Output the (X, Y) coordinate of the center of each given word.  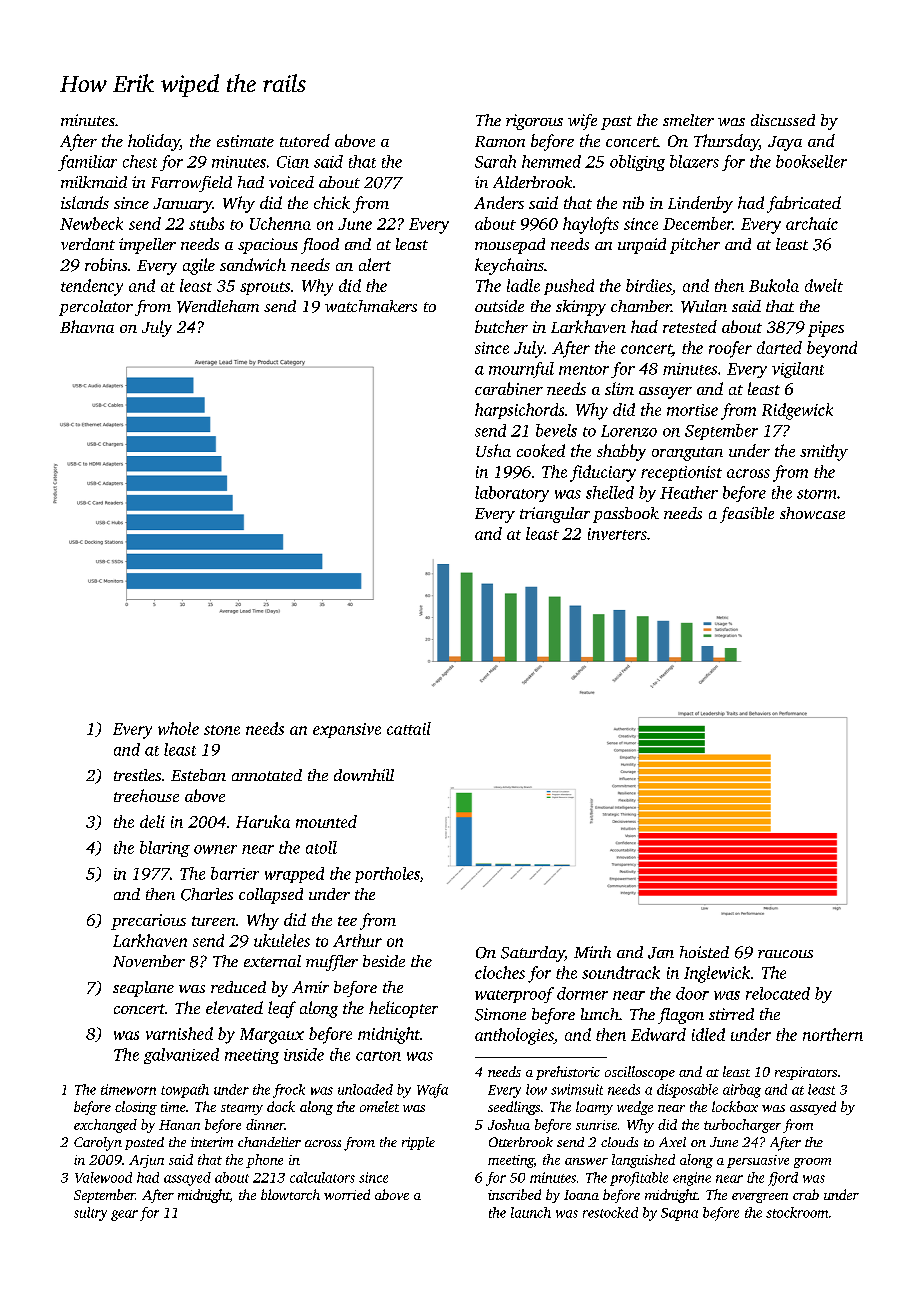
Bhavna (87, 326)
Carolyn (98, 1144)
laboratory (512, 494)
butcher (501, 326)
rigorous (534, 122)
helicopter (403, 1009)
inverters (617, 534)
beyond (832, 349)
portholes (387, 875)
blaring (165, 849)
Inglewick (717, 974)
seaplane (143, 989)
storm (816, 494)
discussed (783, 120)
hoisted (704, 952)
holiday (154, 142)
